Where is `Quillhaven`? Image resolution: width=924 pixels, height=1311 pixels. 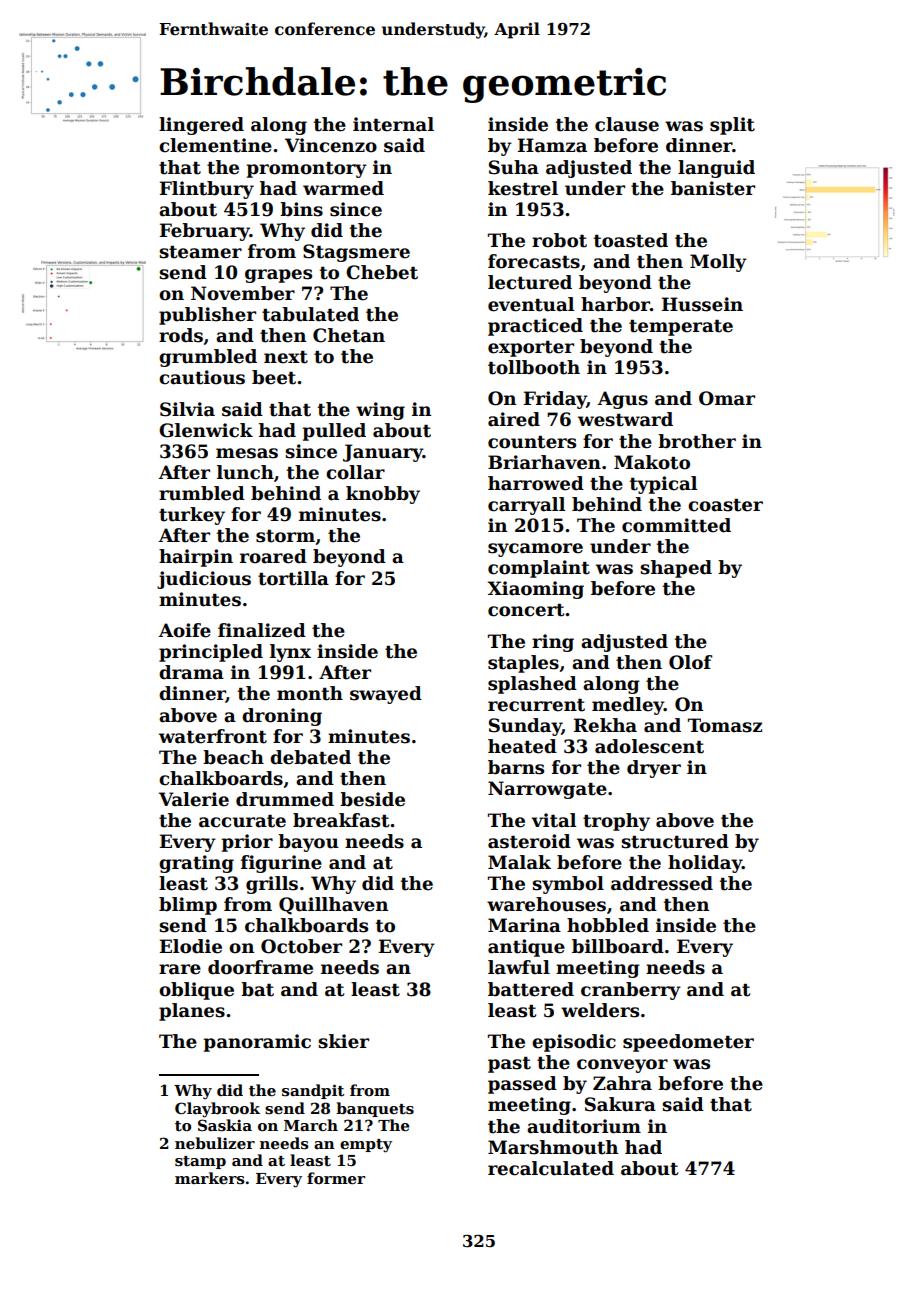
Quillhaven is located at coordinates (333, 906).
